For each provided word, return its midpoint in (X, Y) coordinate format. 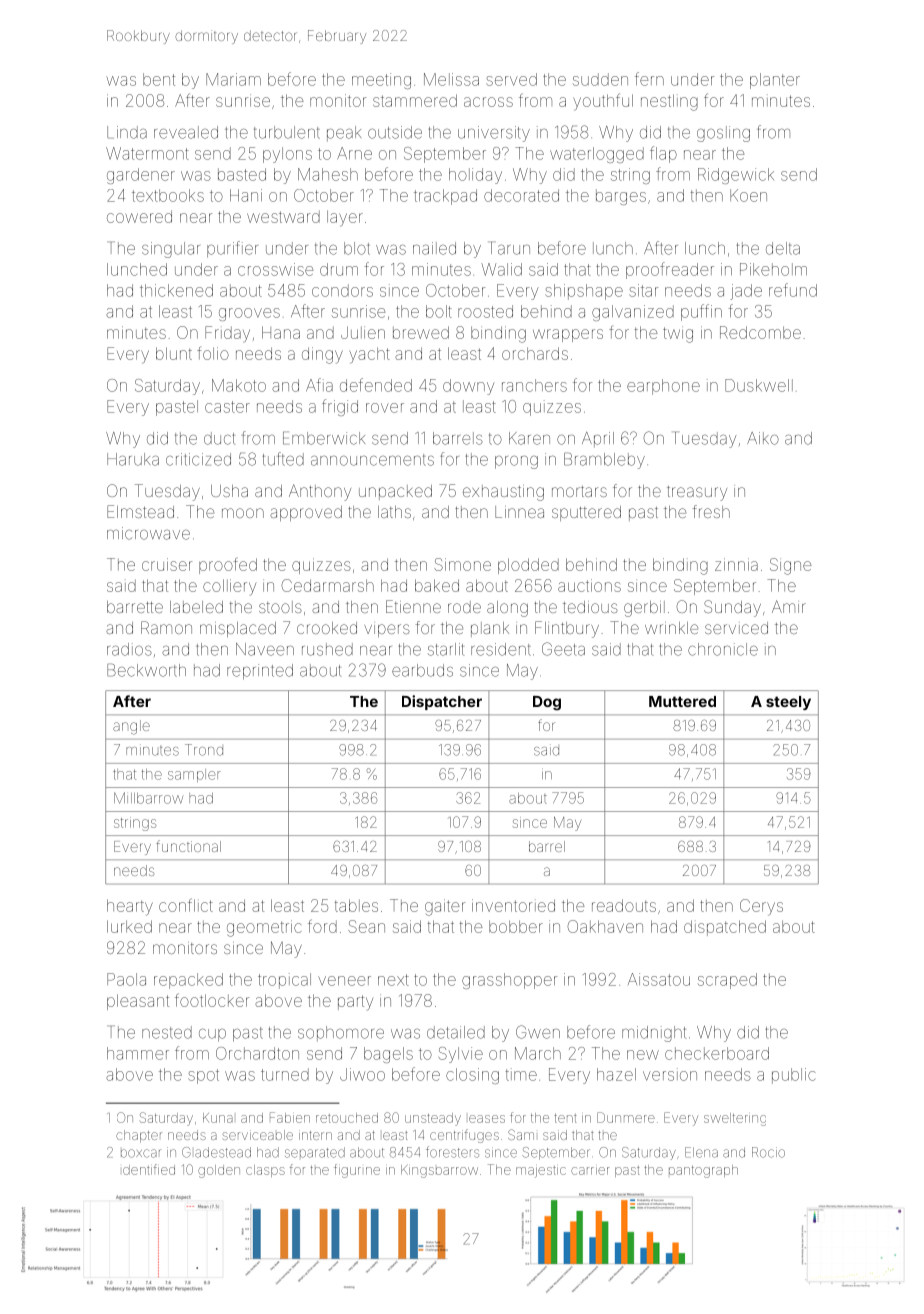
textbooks (168, 195)
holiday (475, 176)
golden (219, 1171)
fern (649, 79)
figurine (357, 1171)
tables (356, 905)
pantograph (703, 1171)
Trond (204, 750)
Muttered (682, 701)
